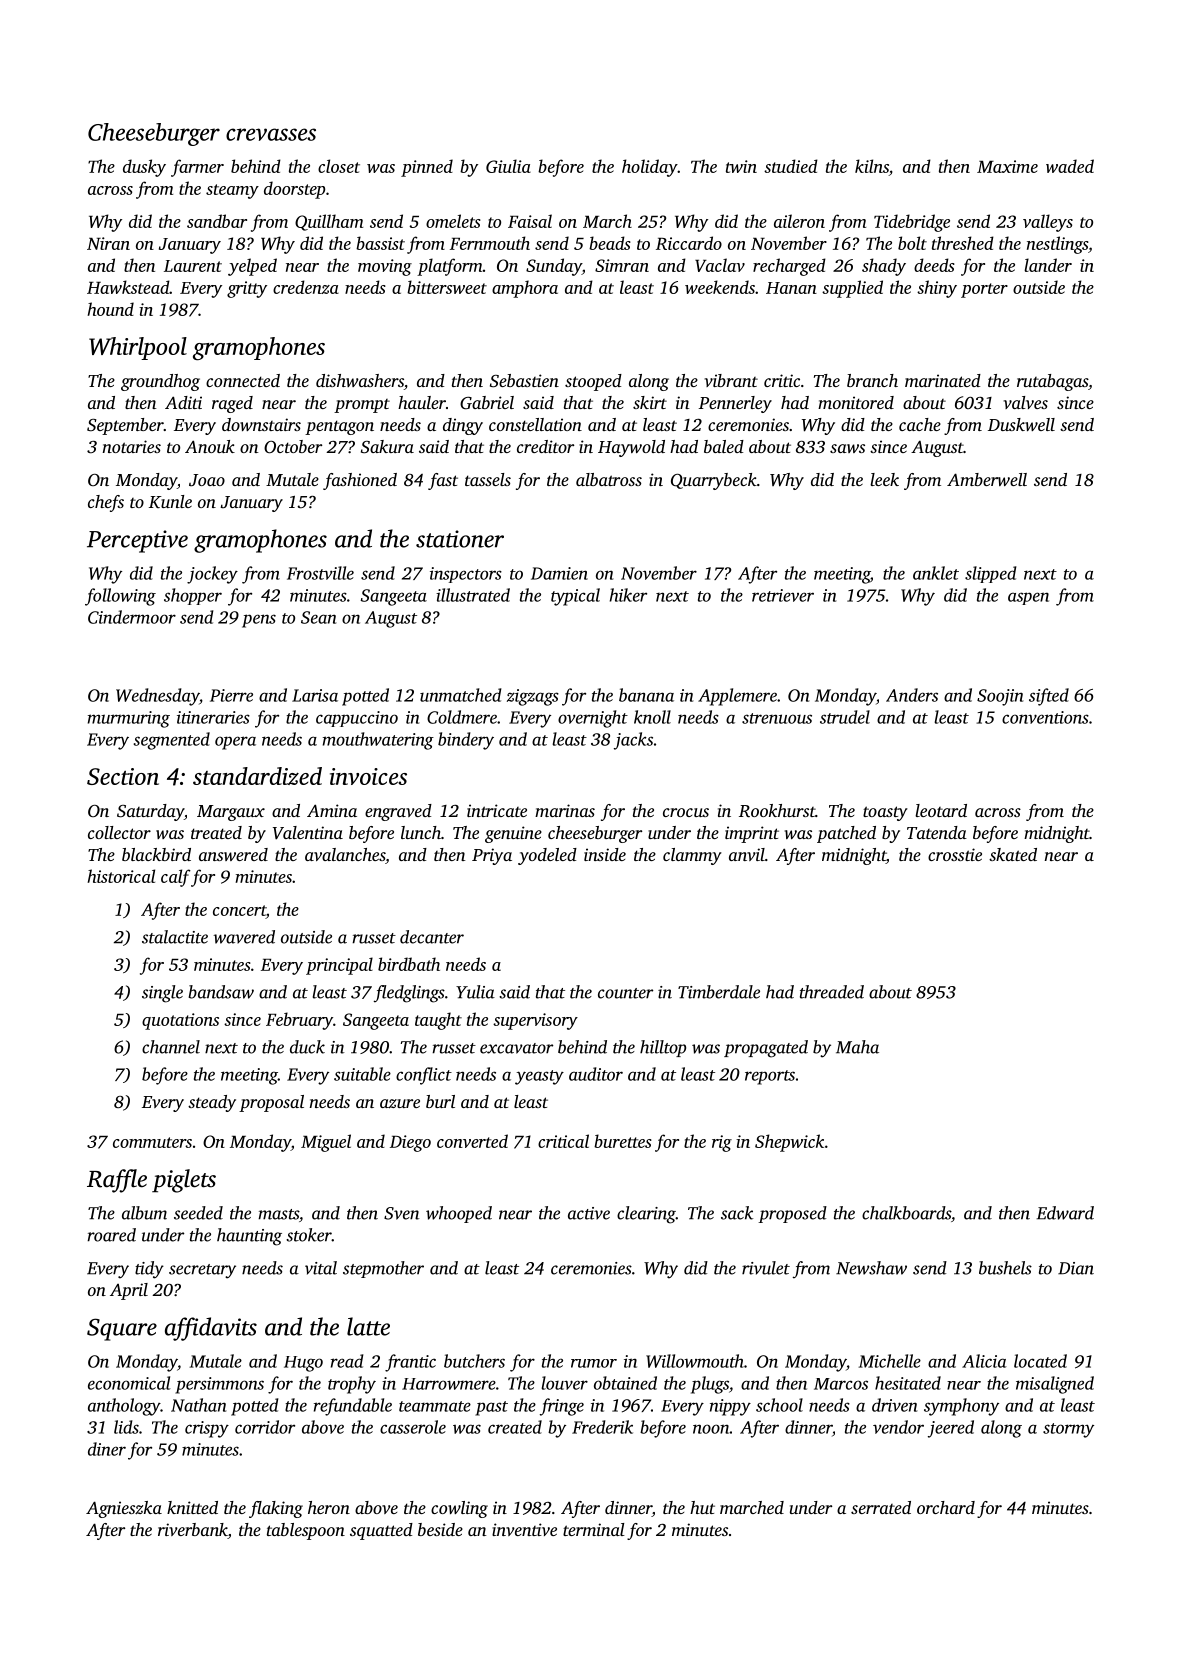 This page has height=1671, width=1181. Describe the element at coordinates (912, 695) in the page. I see `Anders` at that location.
